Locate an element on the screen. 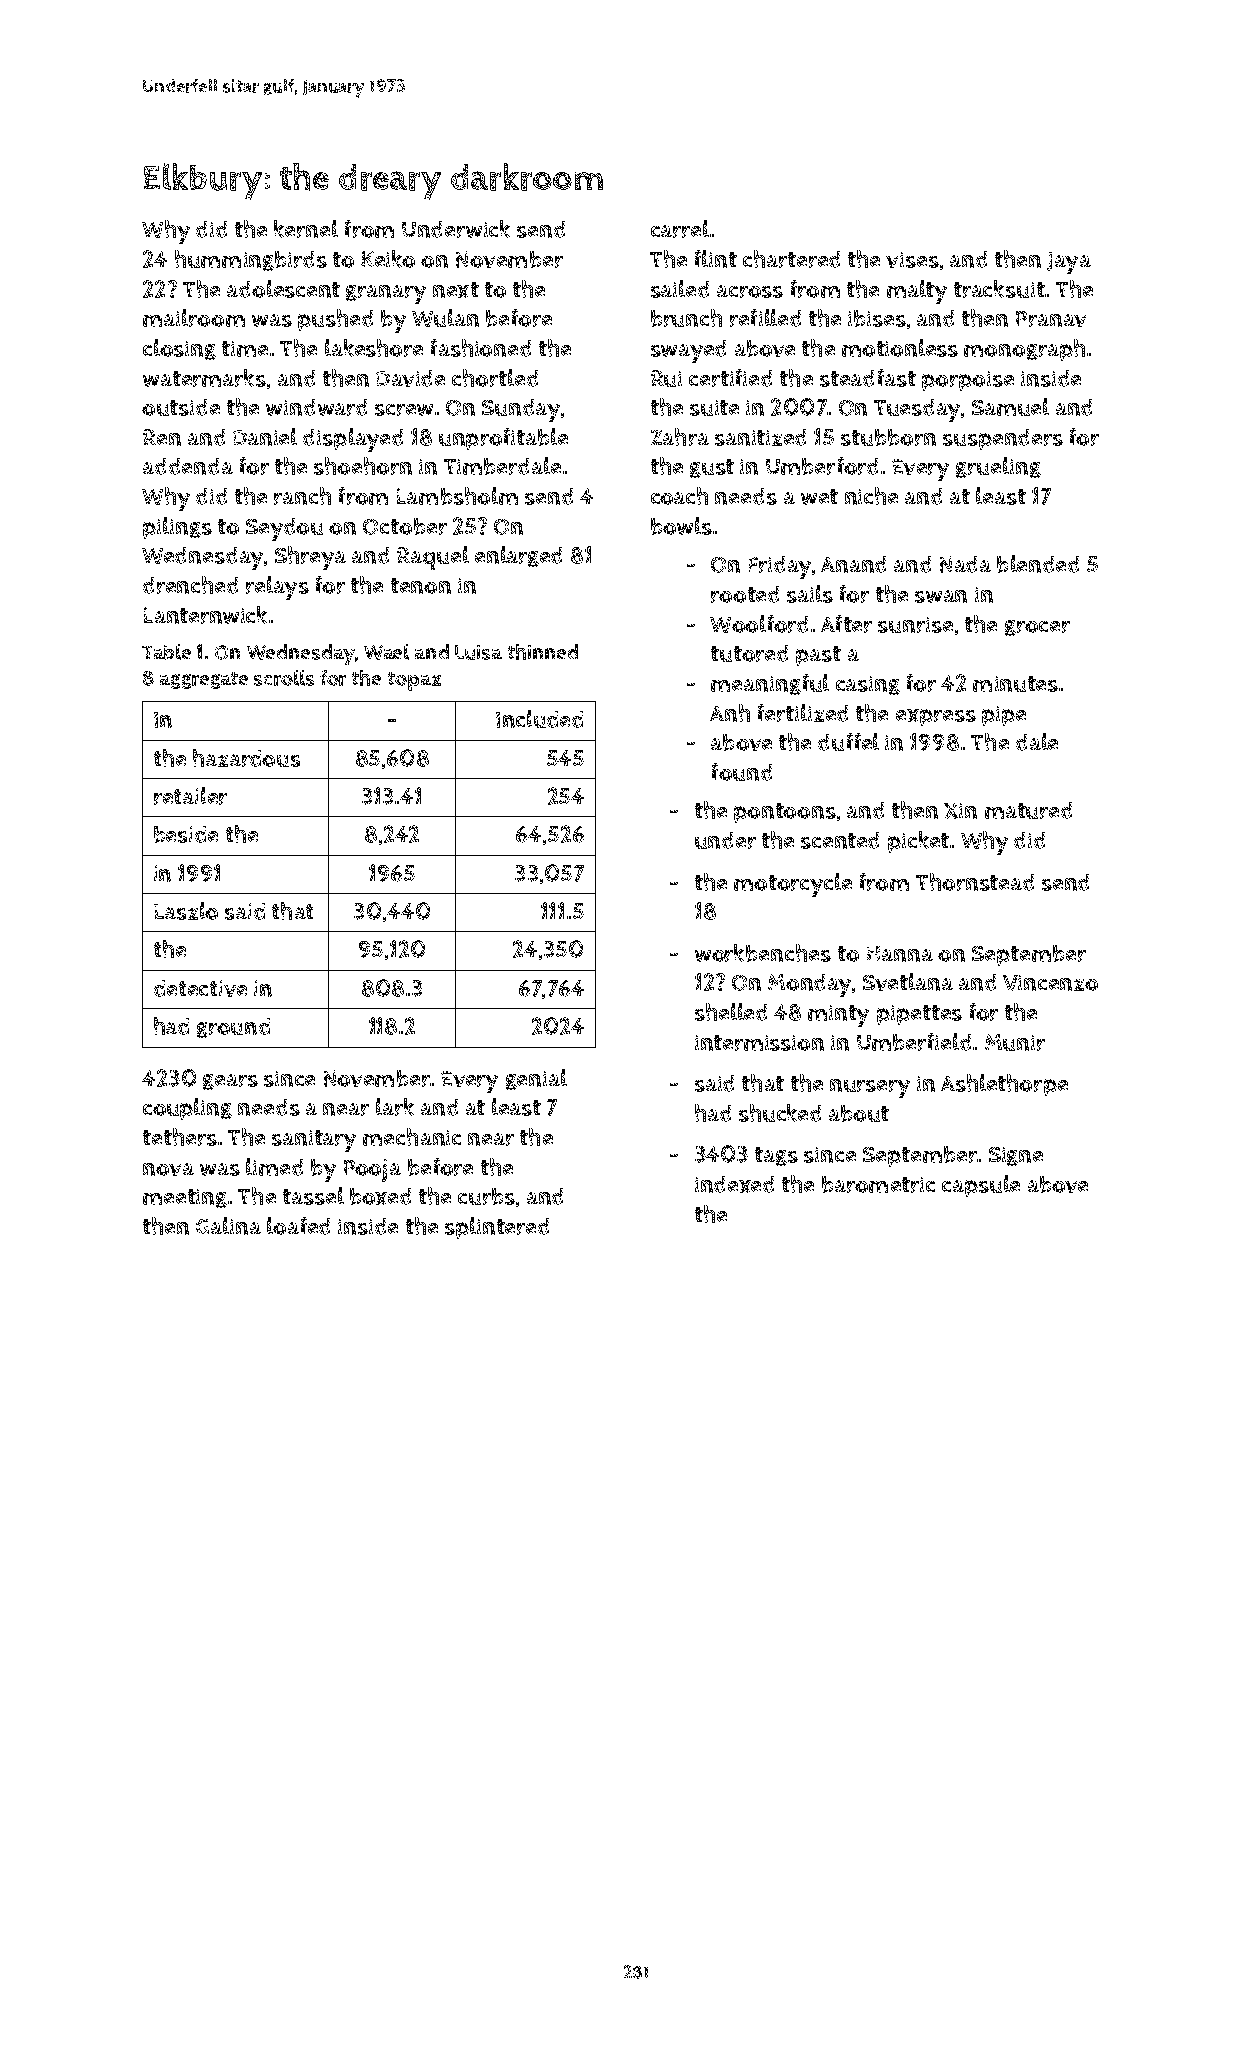  Vincenzo is located at coordinates (1050, 983).
